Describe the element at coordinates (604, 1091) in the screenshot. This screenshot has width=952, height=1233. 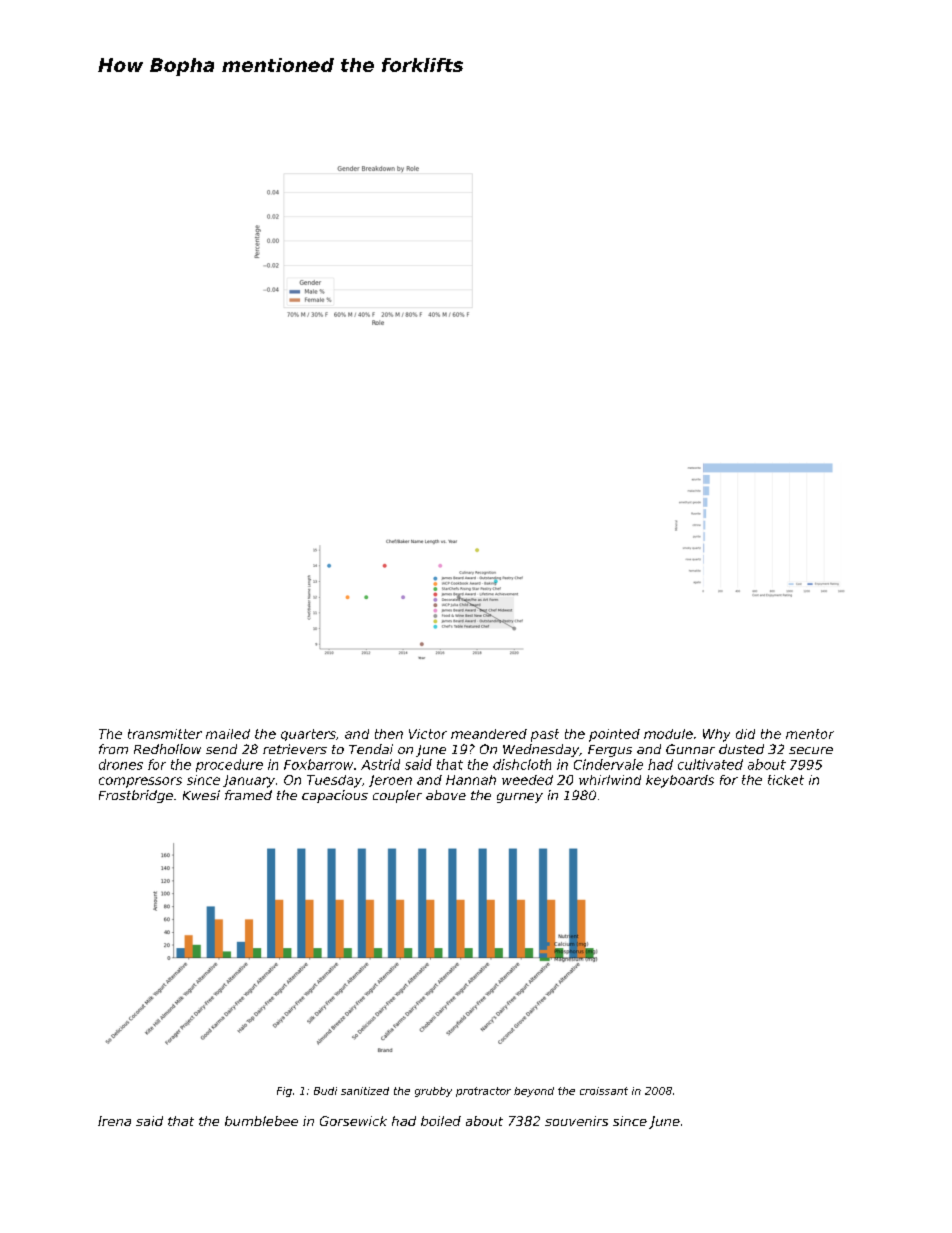
I see `croissant` at that location.
